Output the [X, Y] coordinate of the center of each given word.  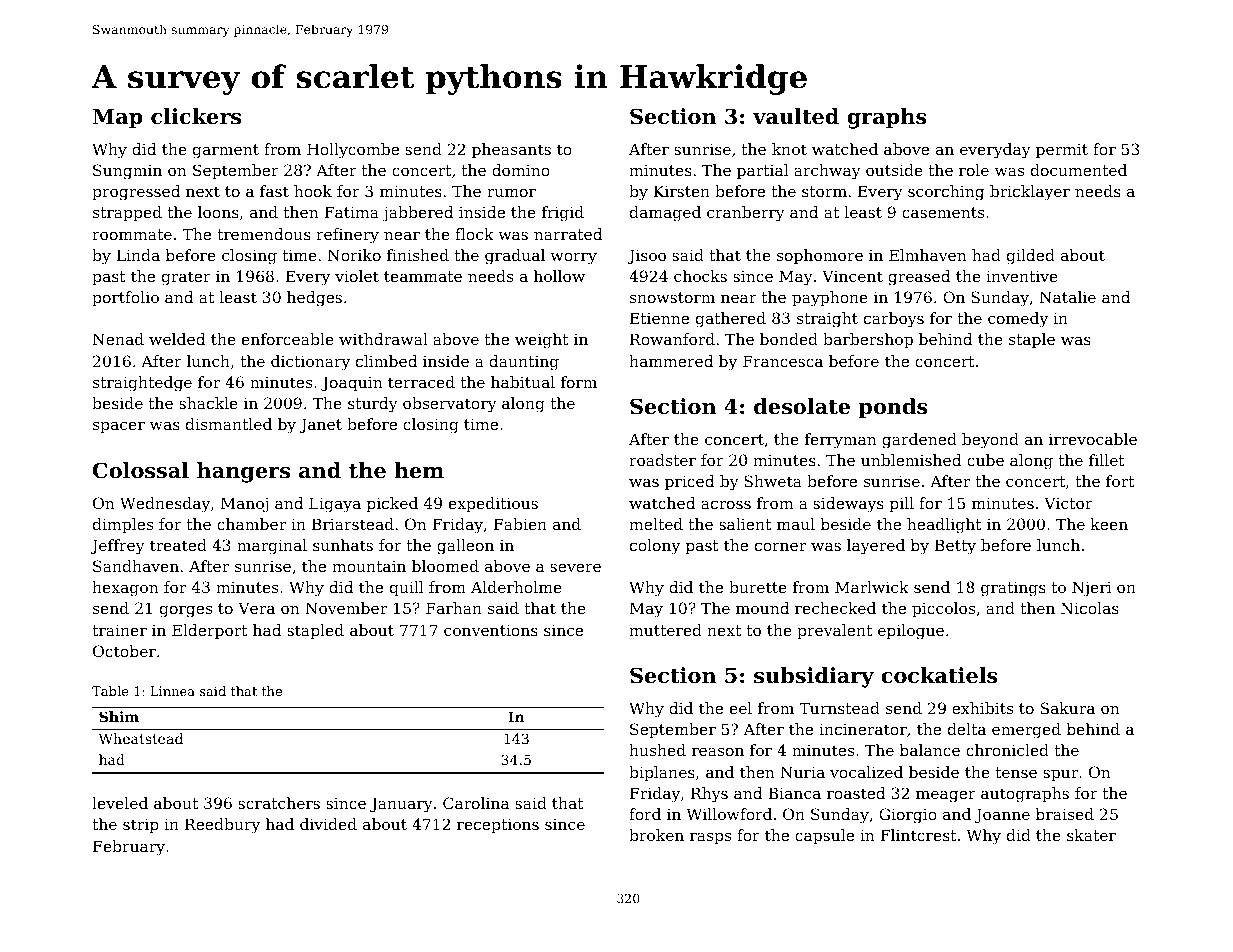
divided [328, 824]
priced [689, 482]
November [346, 608]
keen [1109, 524]
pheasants [511, 150]
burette [758, 587]
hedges [314, 299]
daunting [524, 363]
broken [656, 835]
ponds [893, 408]
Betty [955, 547]
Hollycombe [353, 151]
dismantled [229, 424]
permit [1062, 150]
